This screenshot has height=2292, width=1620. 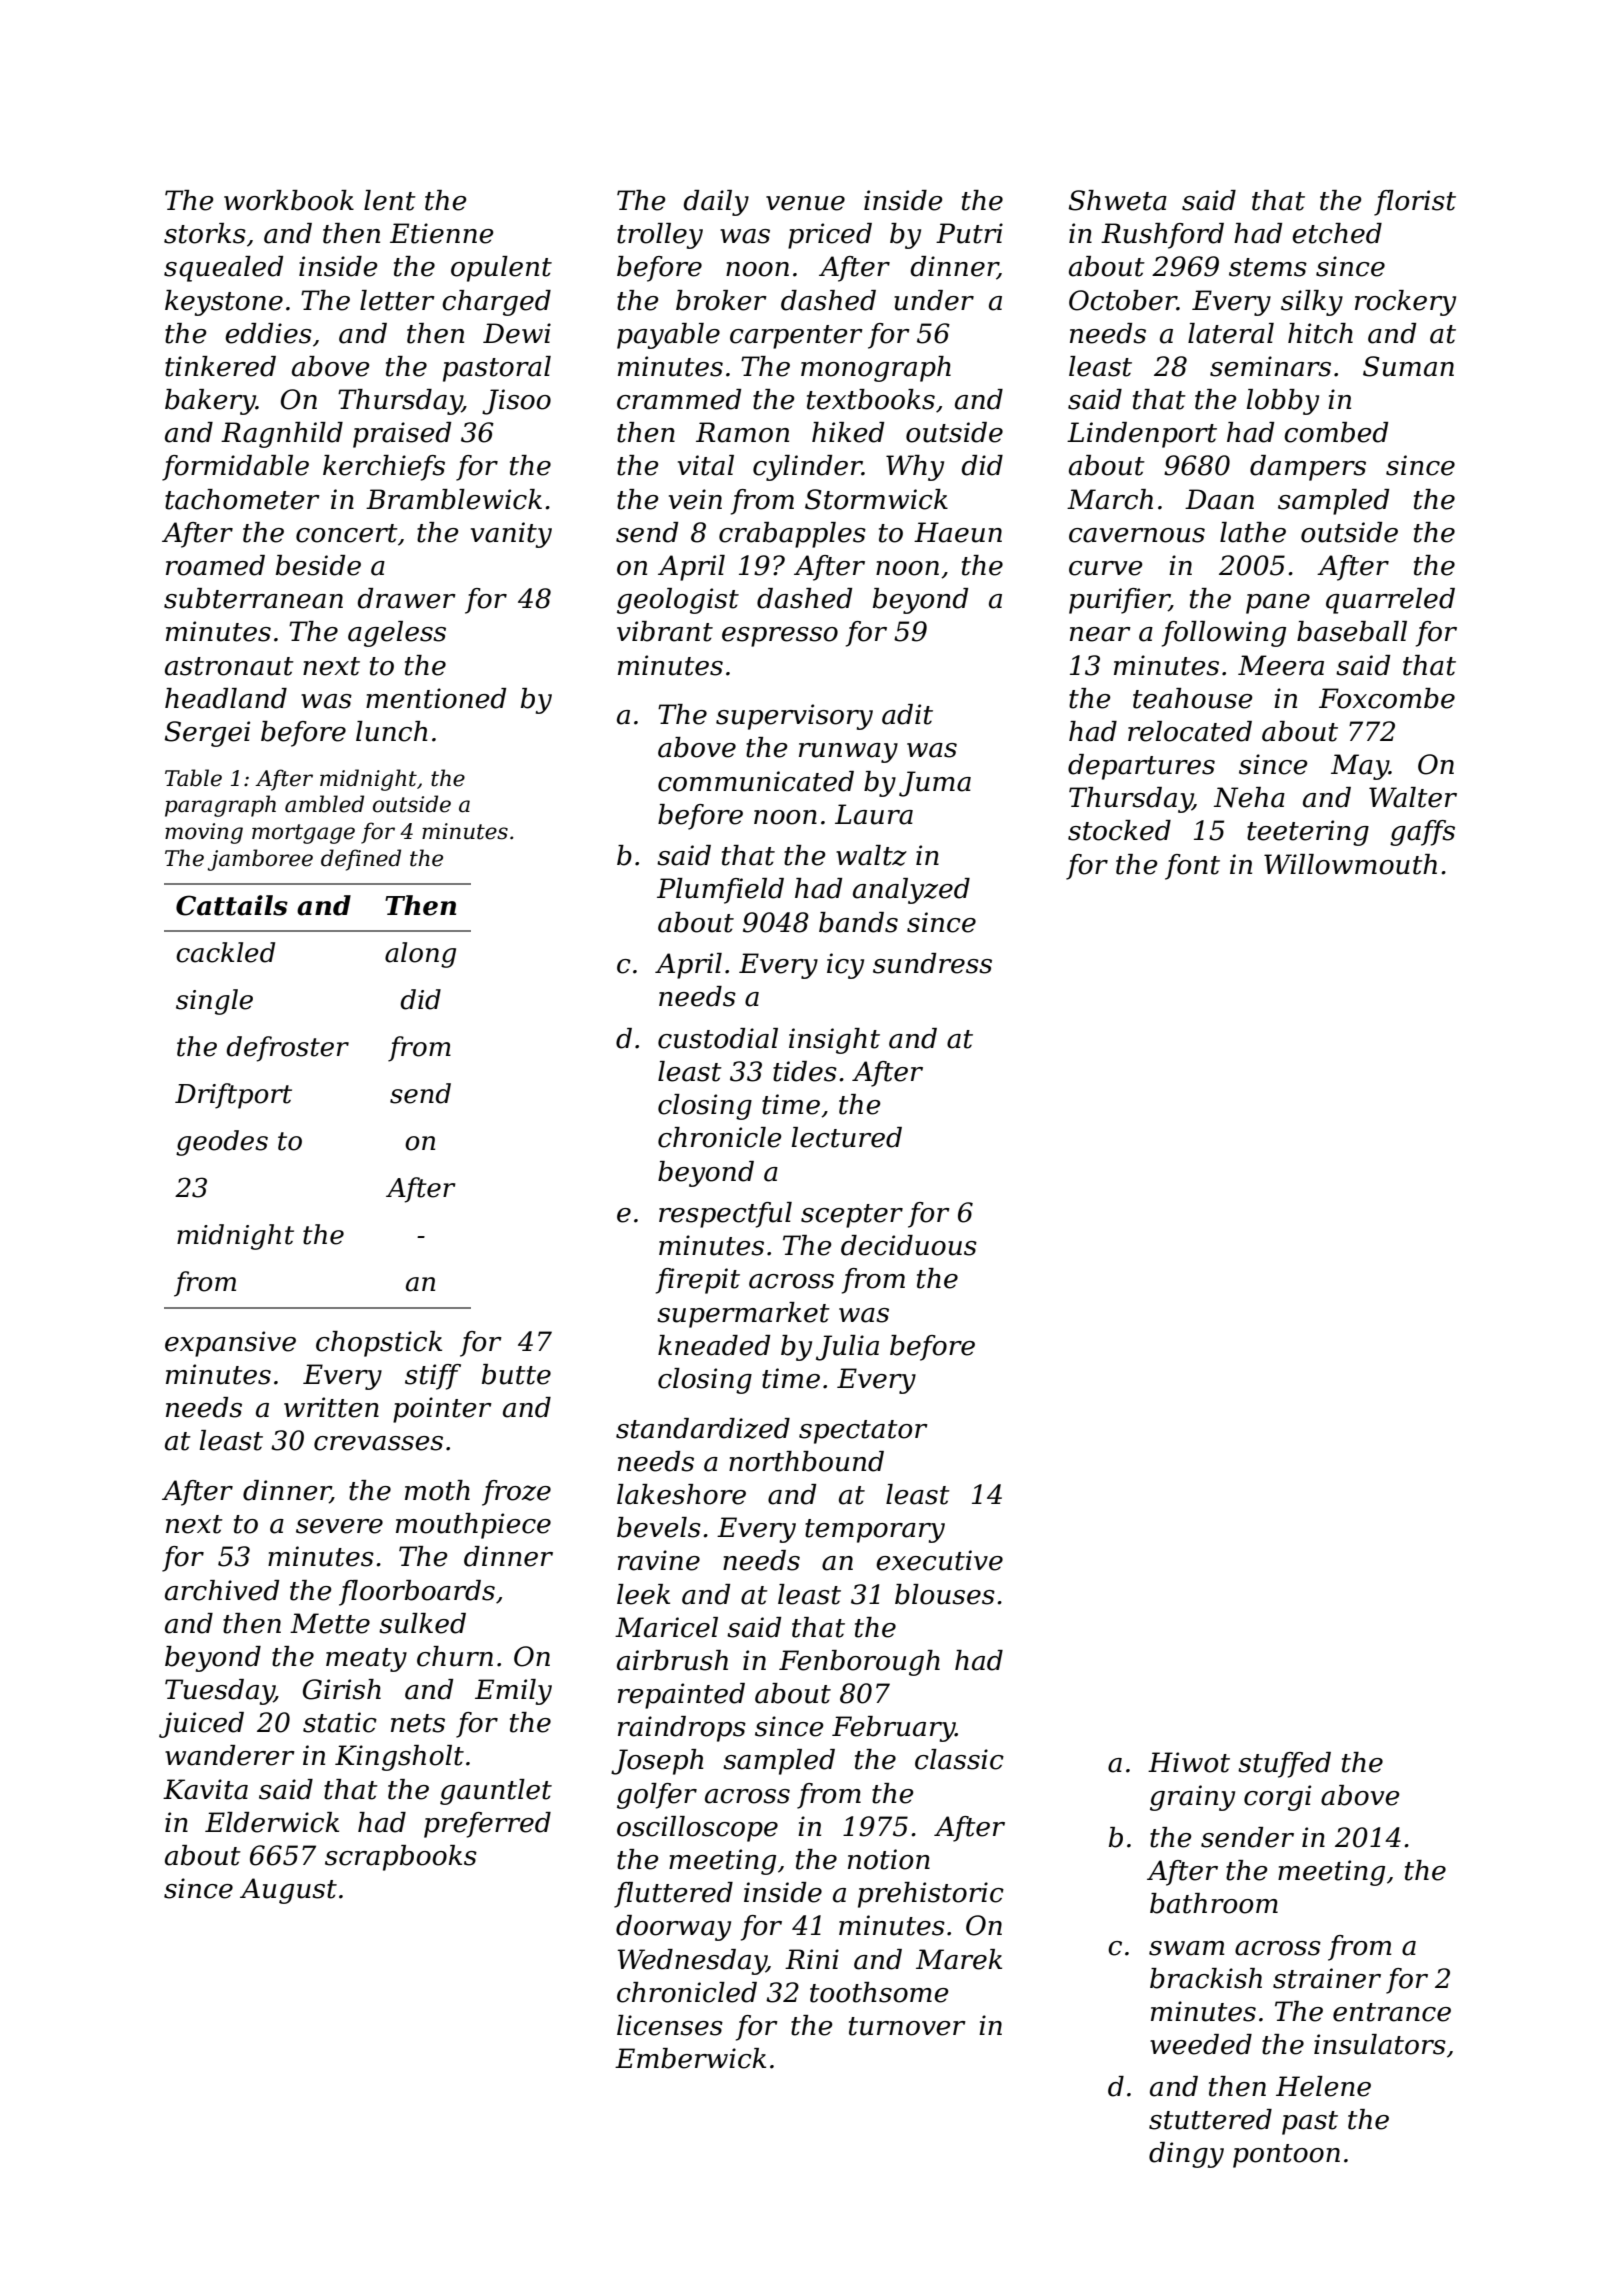 I want to click on Emberwick, so click(x=690, y=2058).
